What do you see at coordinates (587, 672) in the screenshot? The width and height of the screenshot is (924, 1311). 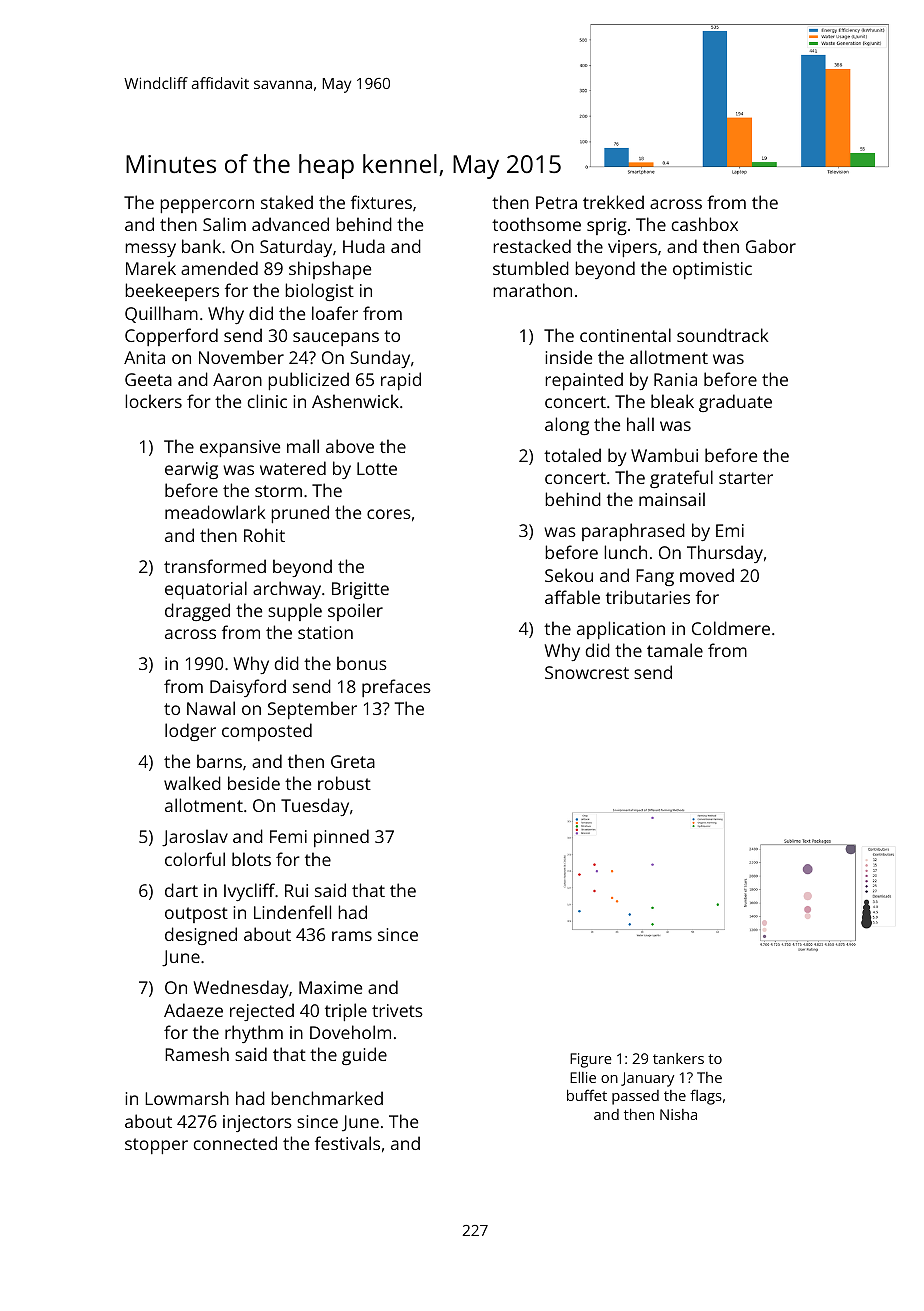 I see `Snowcrest` at bounding box center [587, 672].
